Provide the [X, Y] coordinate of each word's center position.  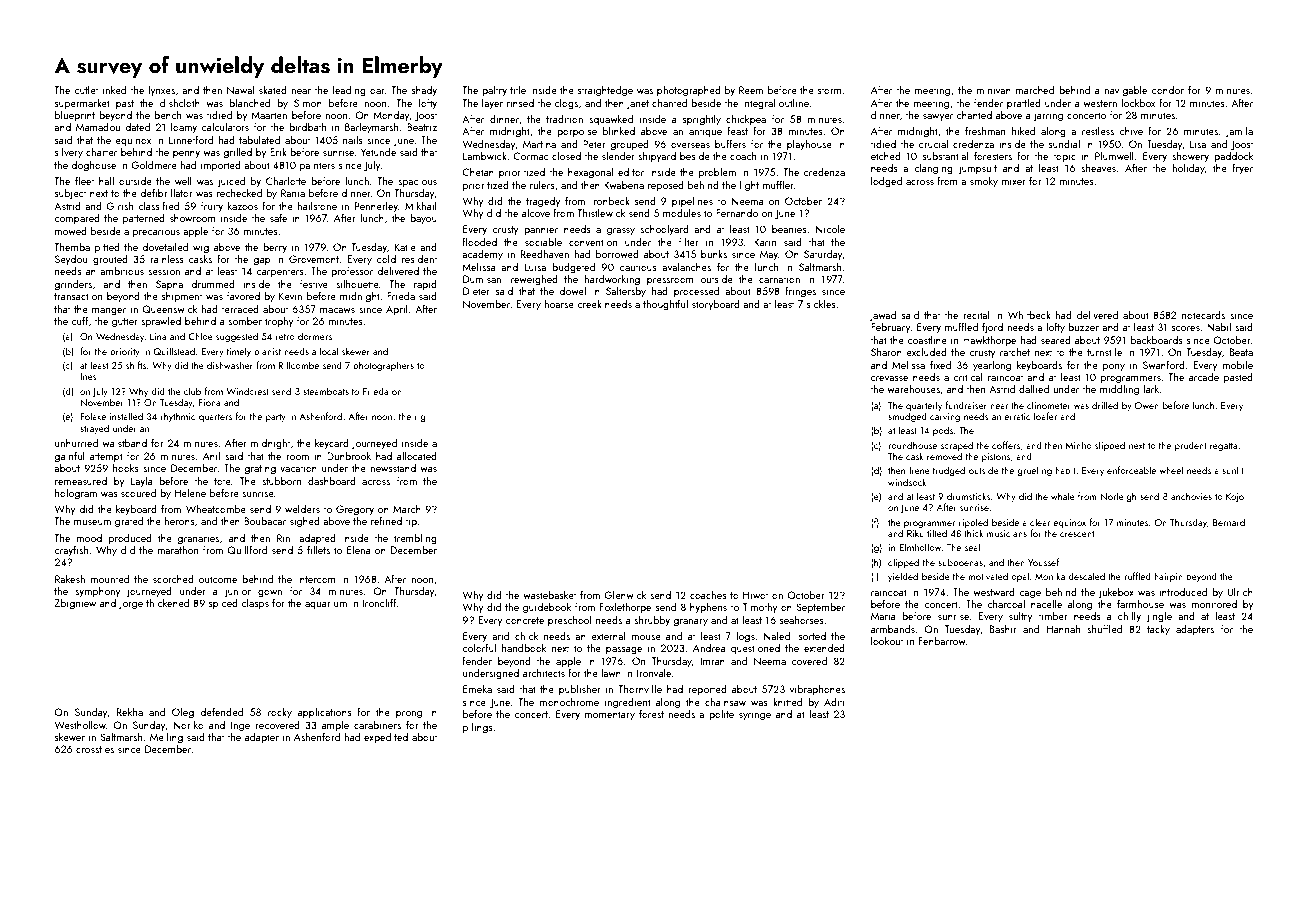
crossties [95, 749]
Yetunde [378, 152]
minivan [994, 90]
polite [721, 715]
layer [492, 104]
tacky [1158, 630]
